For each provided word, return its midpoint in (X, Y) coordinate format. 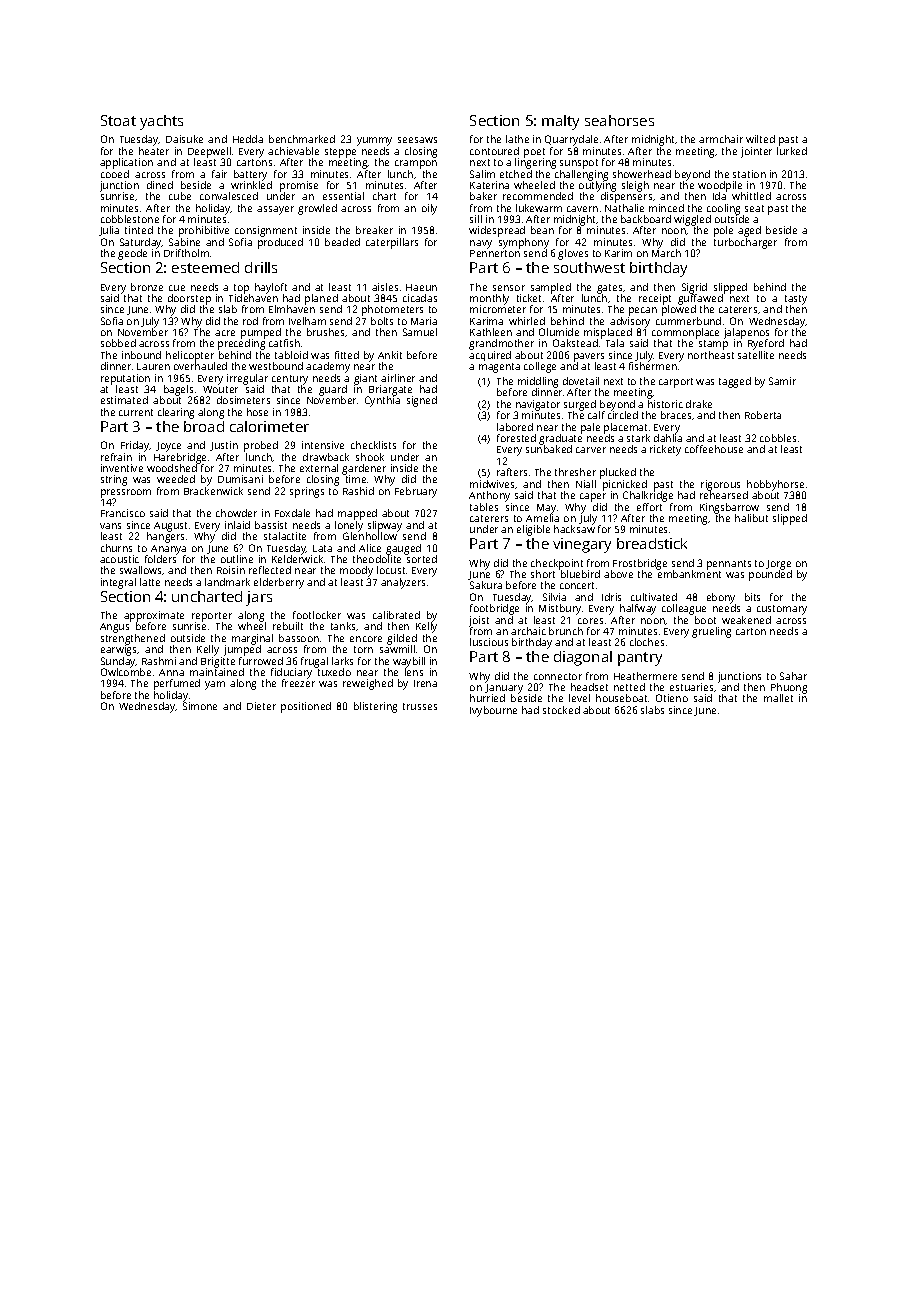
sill (476, 219)
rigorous (720, 485)
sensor (509, 288)
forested (516, 438)
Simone (200, 706)
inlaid (237, 525)
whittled (751, 196)
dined (160, 185)
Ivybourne (493, 711)
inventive (122, 468)
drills (261, 267)
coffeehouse (714, 449)
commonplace (685, 334)
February (416, 492)
